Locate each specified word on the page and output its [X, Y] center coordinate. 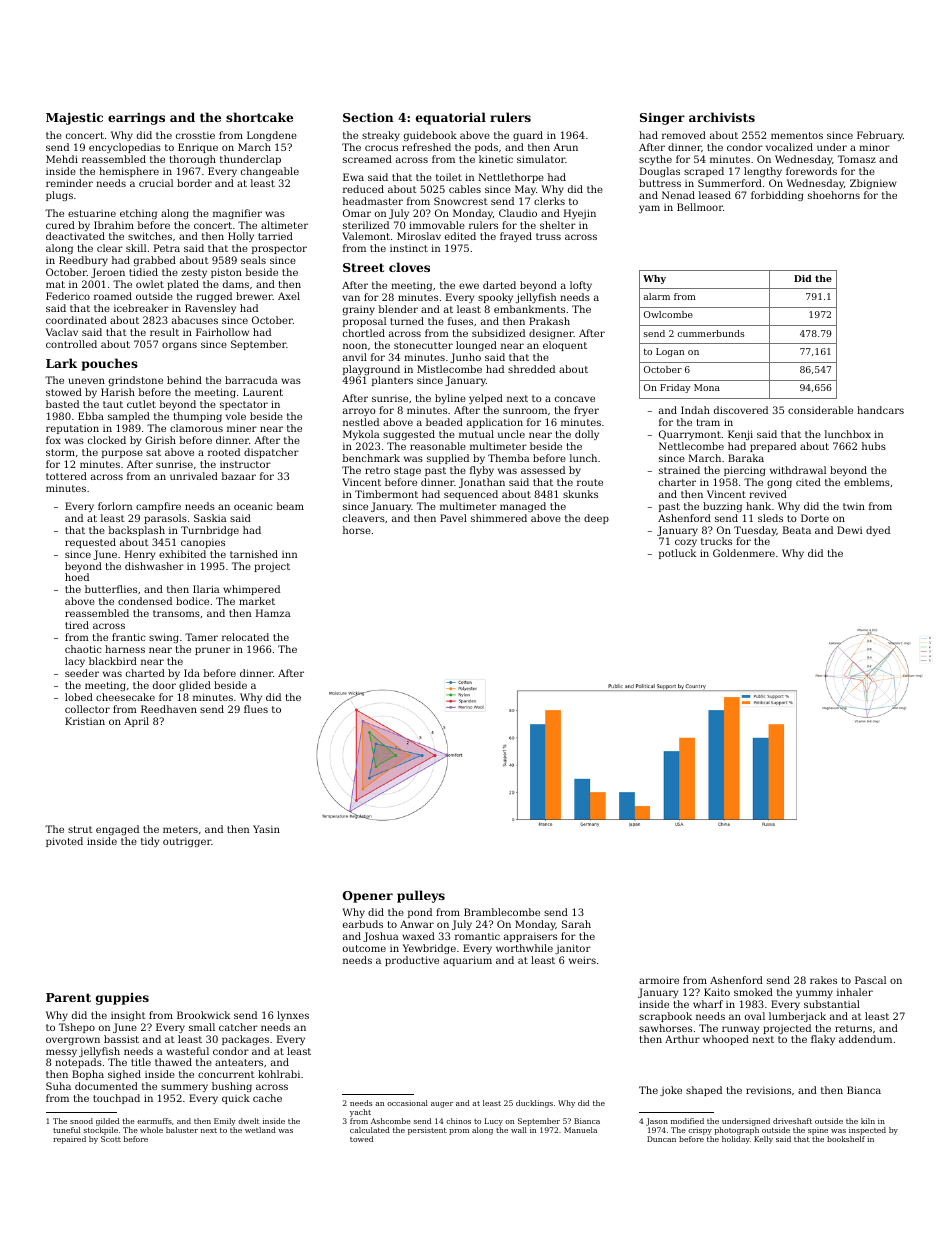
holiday [736, 1140]
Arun [565, 147]
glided [195, 686]
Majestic [74, 119]
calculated [370, 1130]
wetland [260, 1130]
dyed [878, 531]
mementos [797, 135]
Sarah [576, 924]
